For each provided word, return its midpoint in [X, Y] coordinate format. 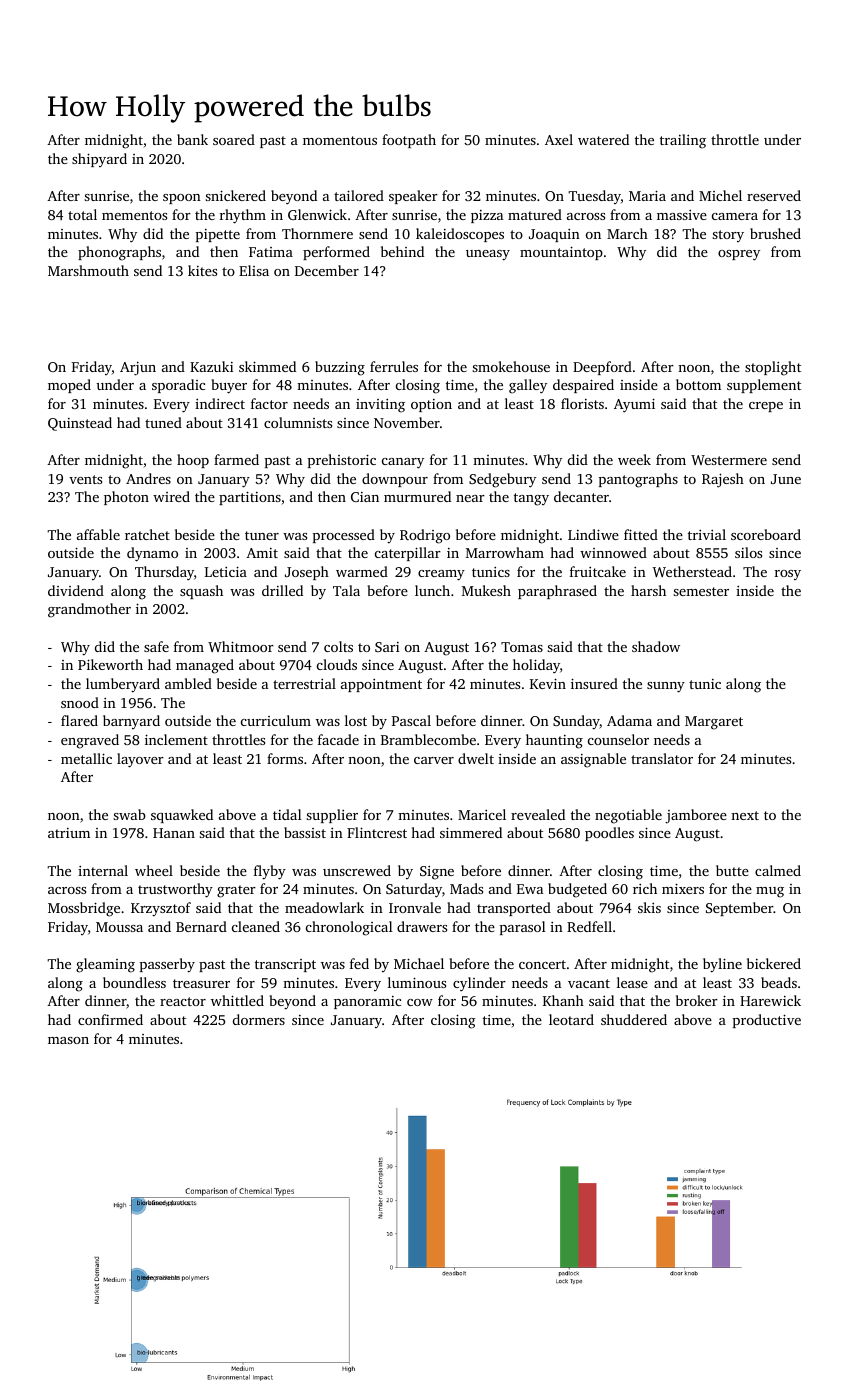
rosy [788, 575]
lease [632, 982]
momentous [340, 140]
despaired [583, 386]
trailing [683, 141]
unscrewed [357, 870]
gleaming [105, 965]
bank [192, 139]
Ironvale [415, 907]
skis [649, 907]
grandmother [89, 610]
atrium [69, 833]
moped [69, 386]
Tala [346, 590]
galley [528, 386]
